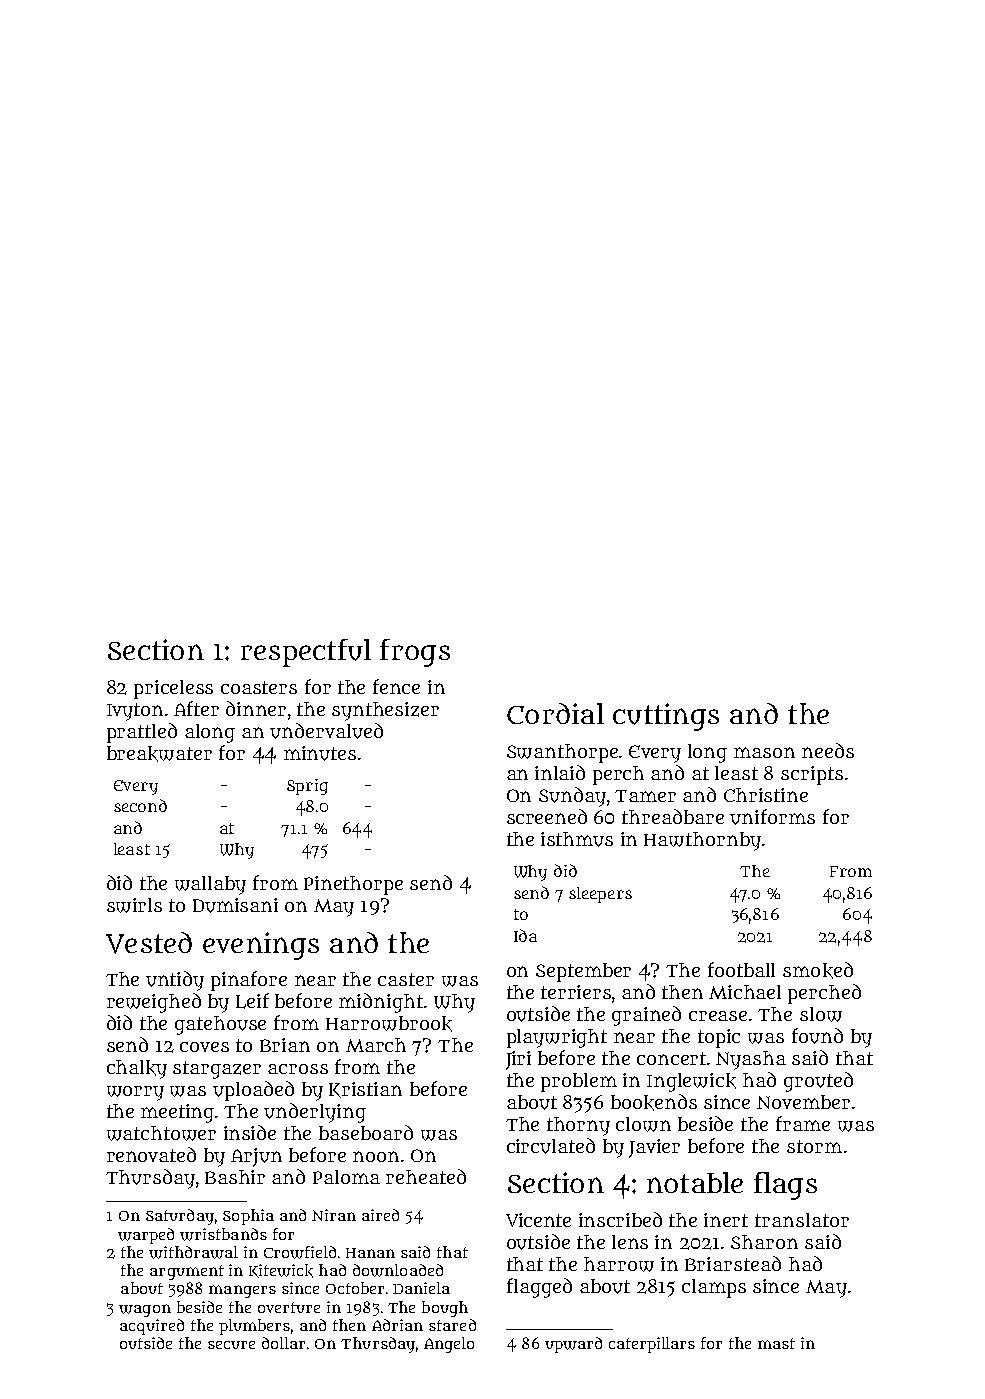 The height and width of the page is (1399, 985). I want to click on bough, so click(445, 1309).
